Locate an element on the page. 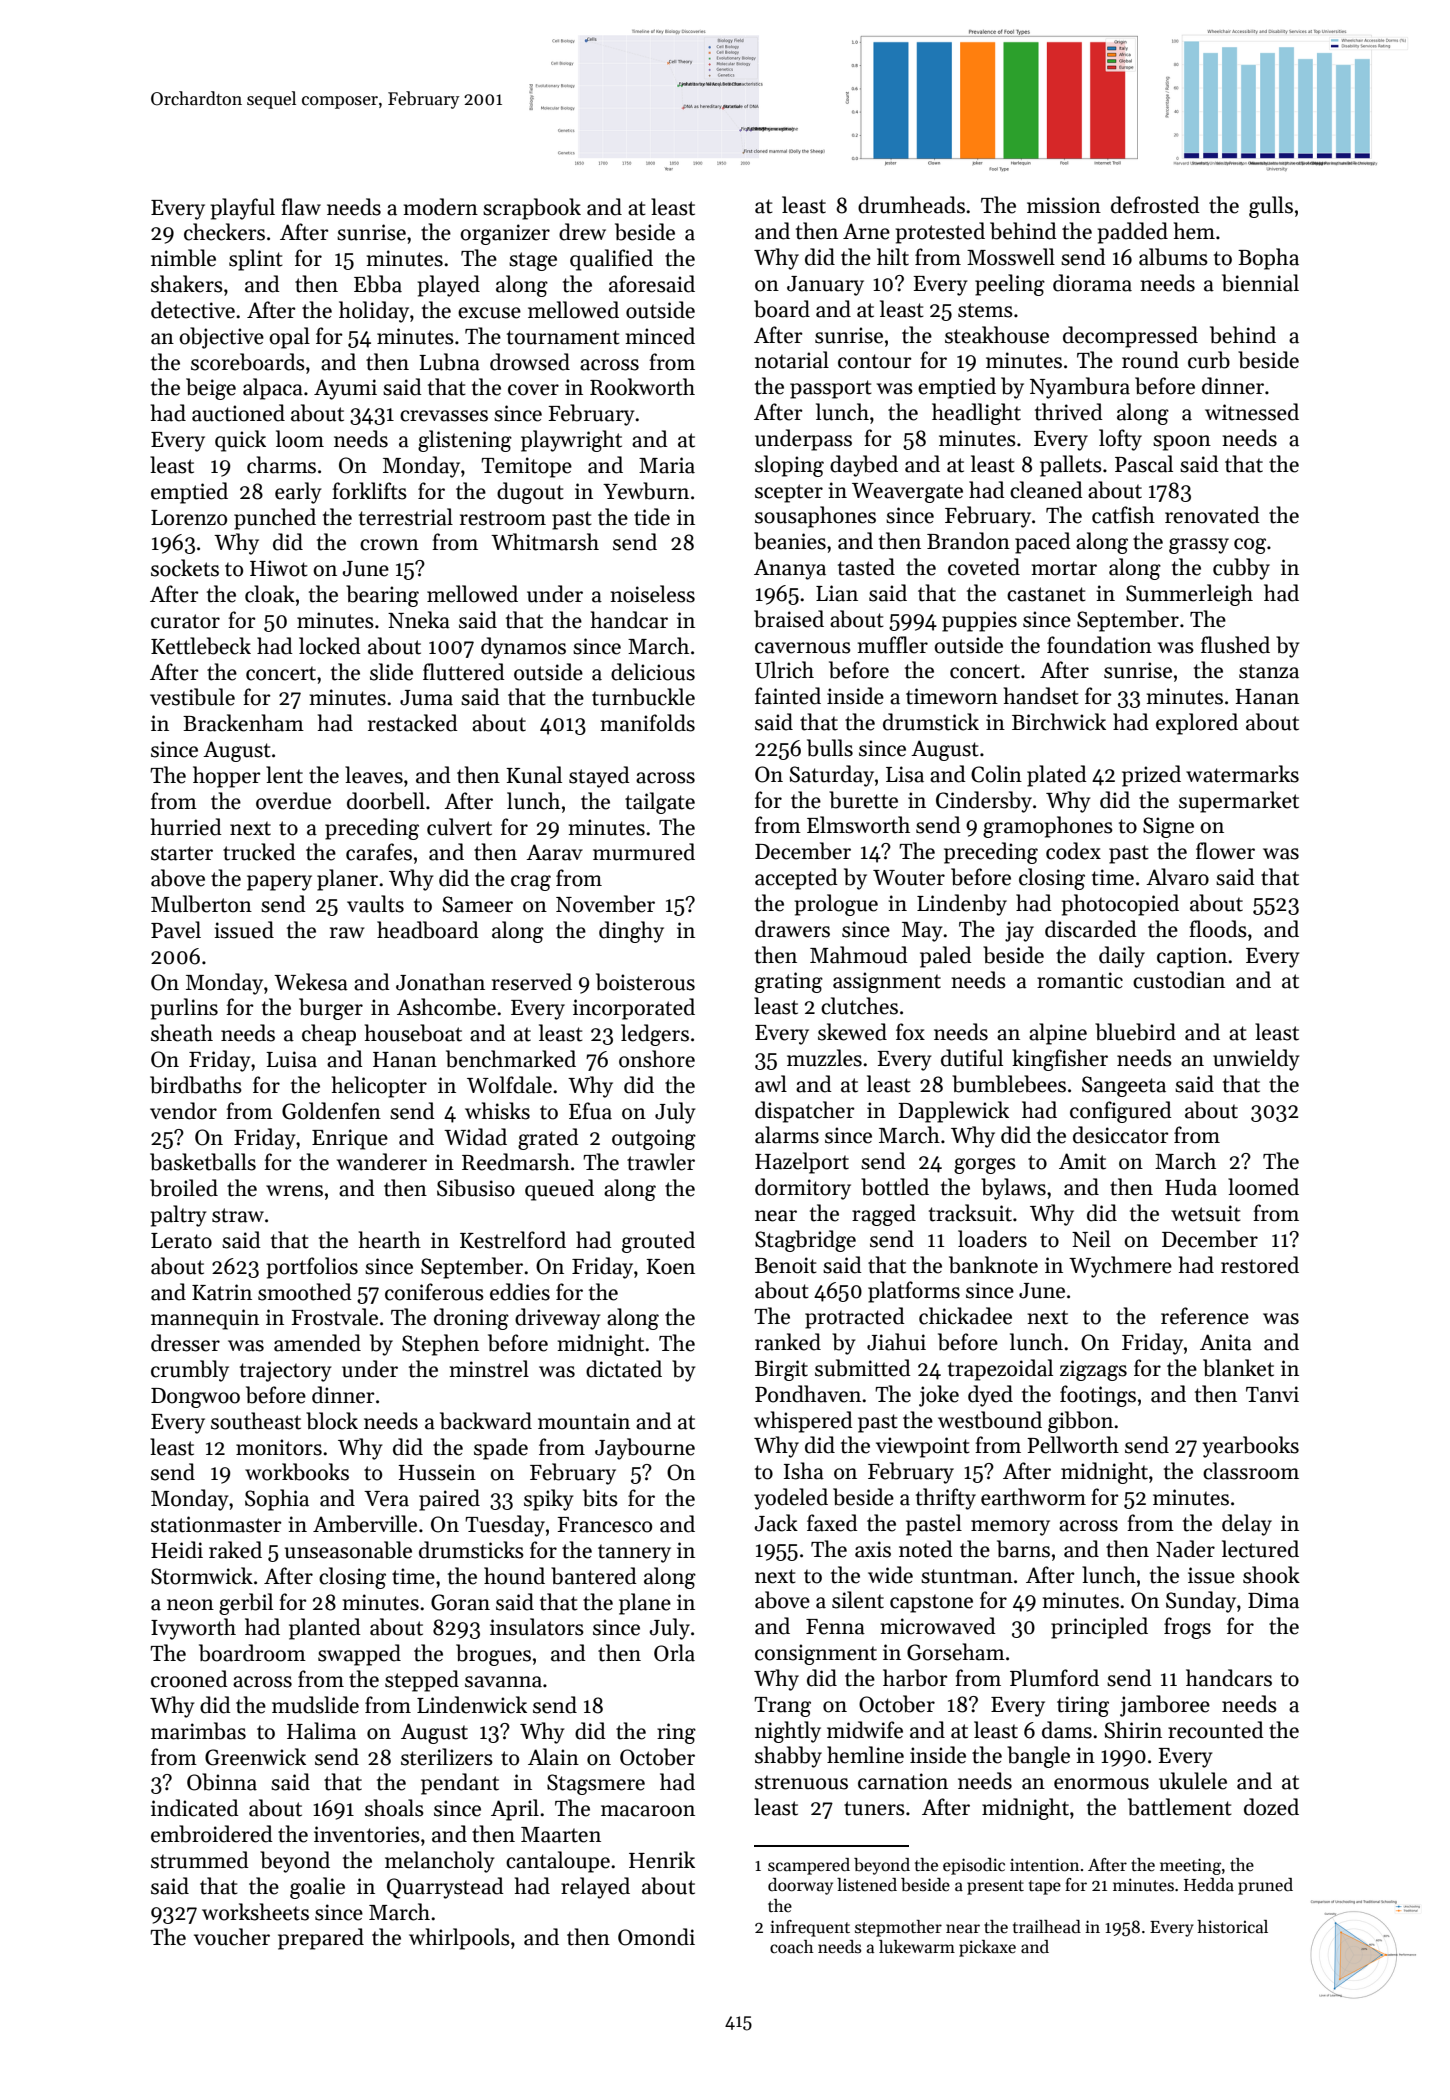 The width and height of the page is (1450, 2100). tailgate is located at coordinates (660, 803).
